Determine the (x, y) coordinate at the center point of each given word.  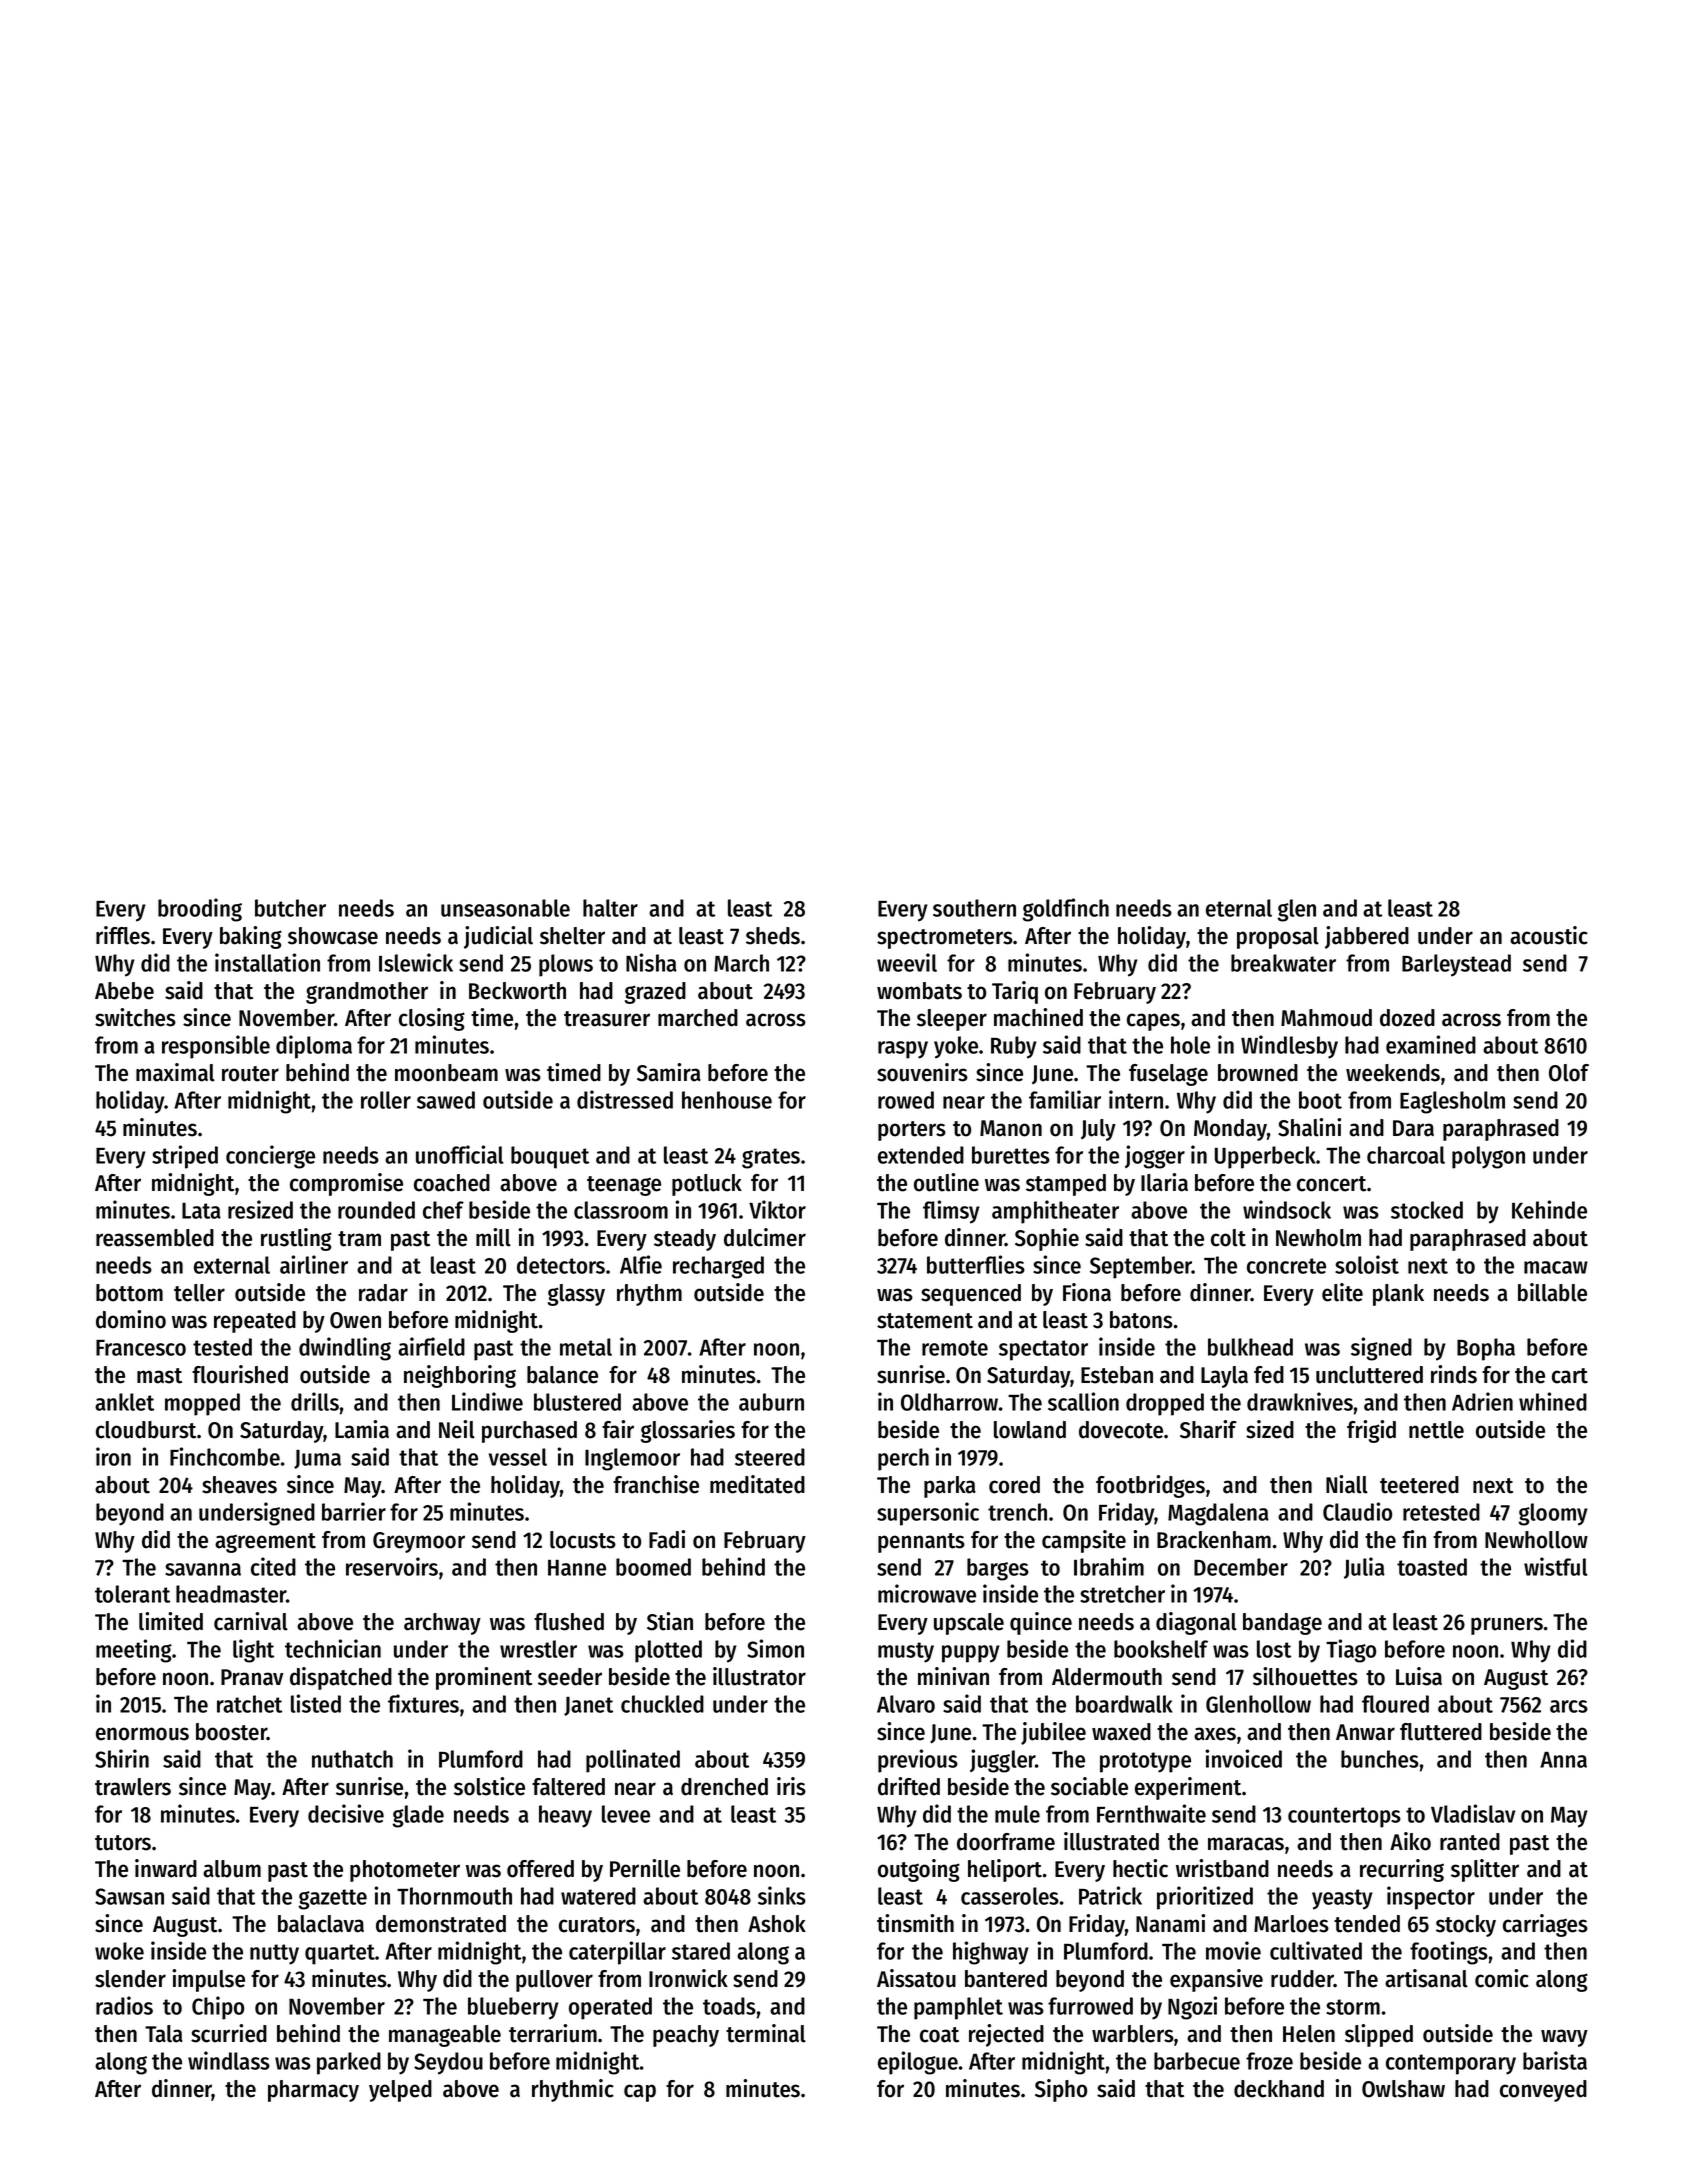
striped (185, 1157)
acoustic (1549, 935)
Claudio (1357, 1511)
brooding (200, 910)
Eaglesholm (1452, 1102)
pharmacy (313, 2091)
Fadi (667, 1539)
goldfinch (1066, 910)
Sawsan (129, 1896)
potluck (707, 1185)
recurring (1402, 1870)
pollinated (633, 1761)
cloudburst (146, 1430)
